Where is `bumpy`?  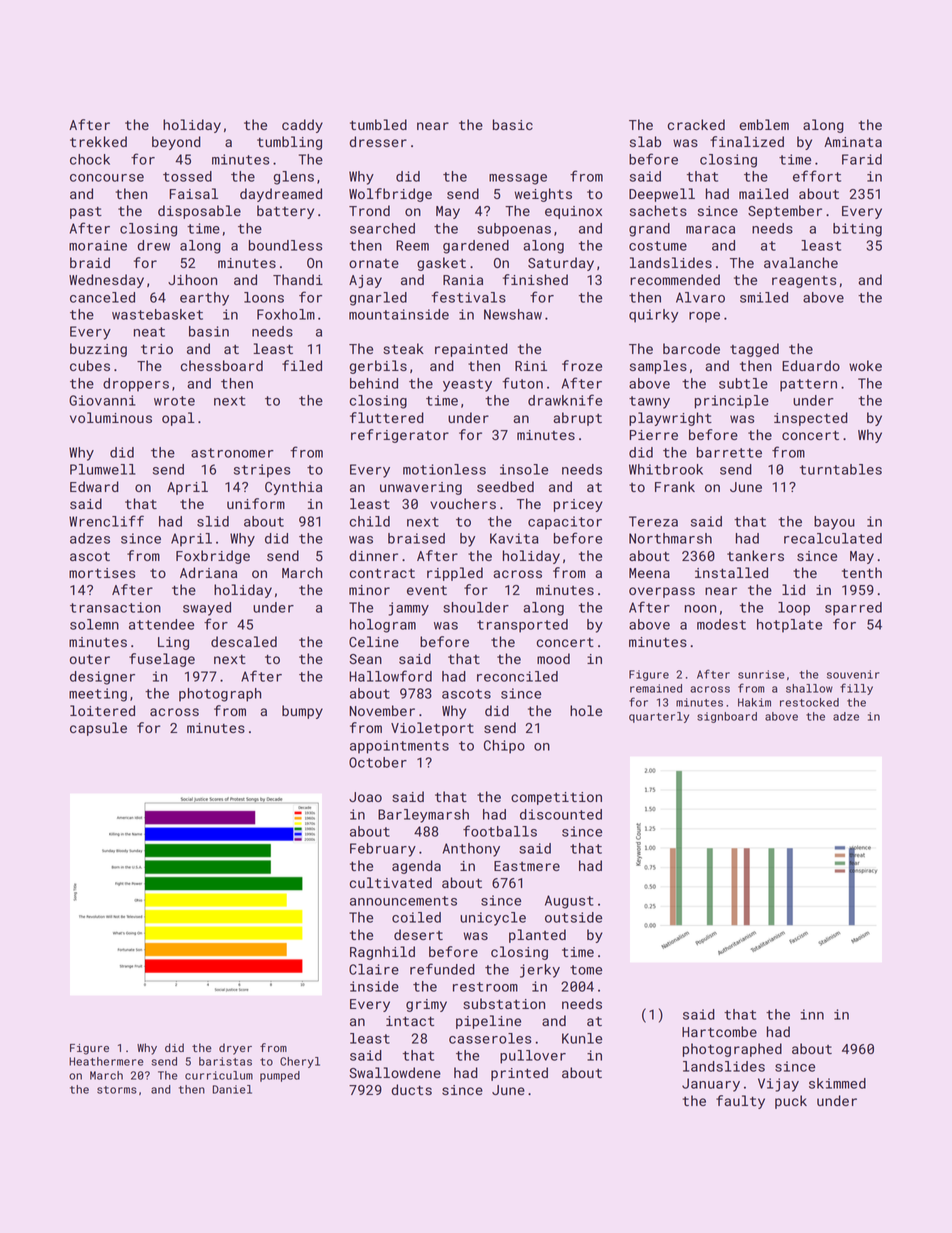 bumpy is located at coordinates (302, 712).
